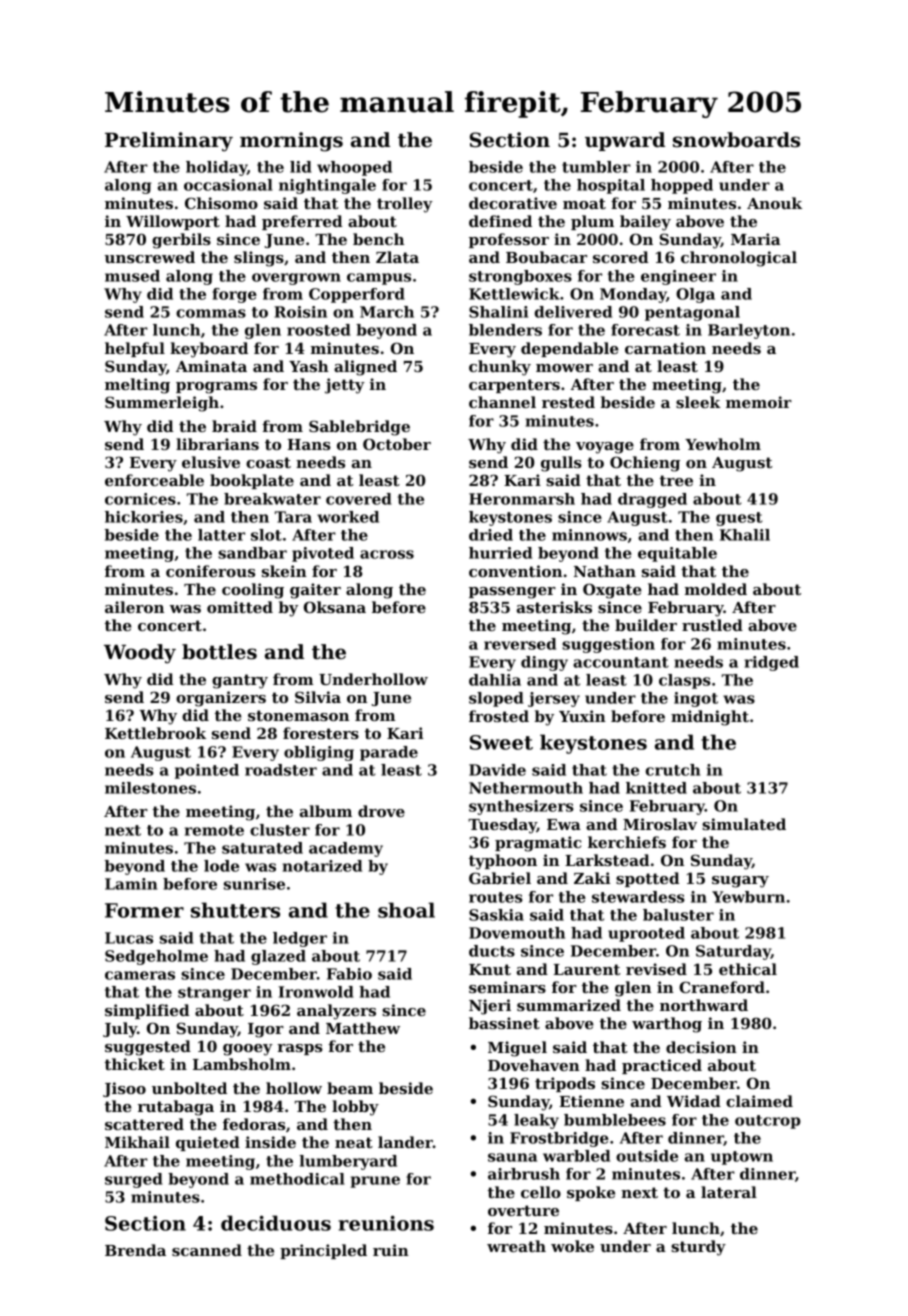 The image size is (908, 1316). I want to click on July, so click(120, 1030).
